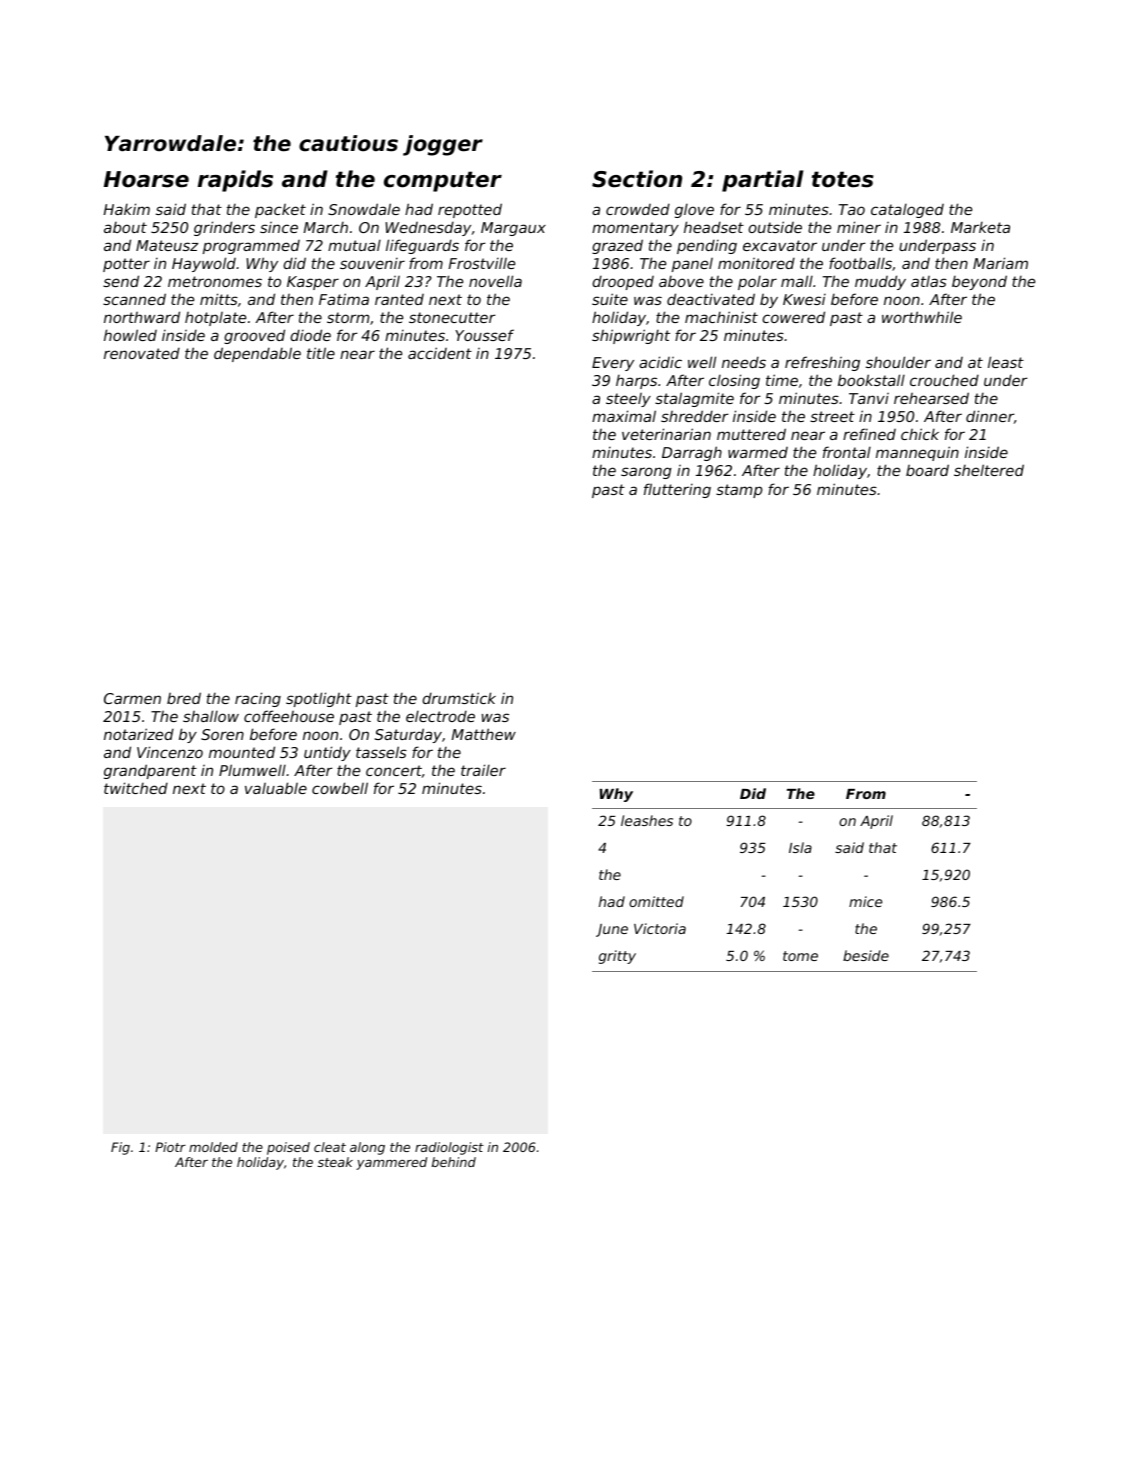  Describe the element at coordinates (242, 752) in the screenshot. I see `mounted` at that location.
